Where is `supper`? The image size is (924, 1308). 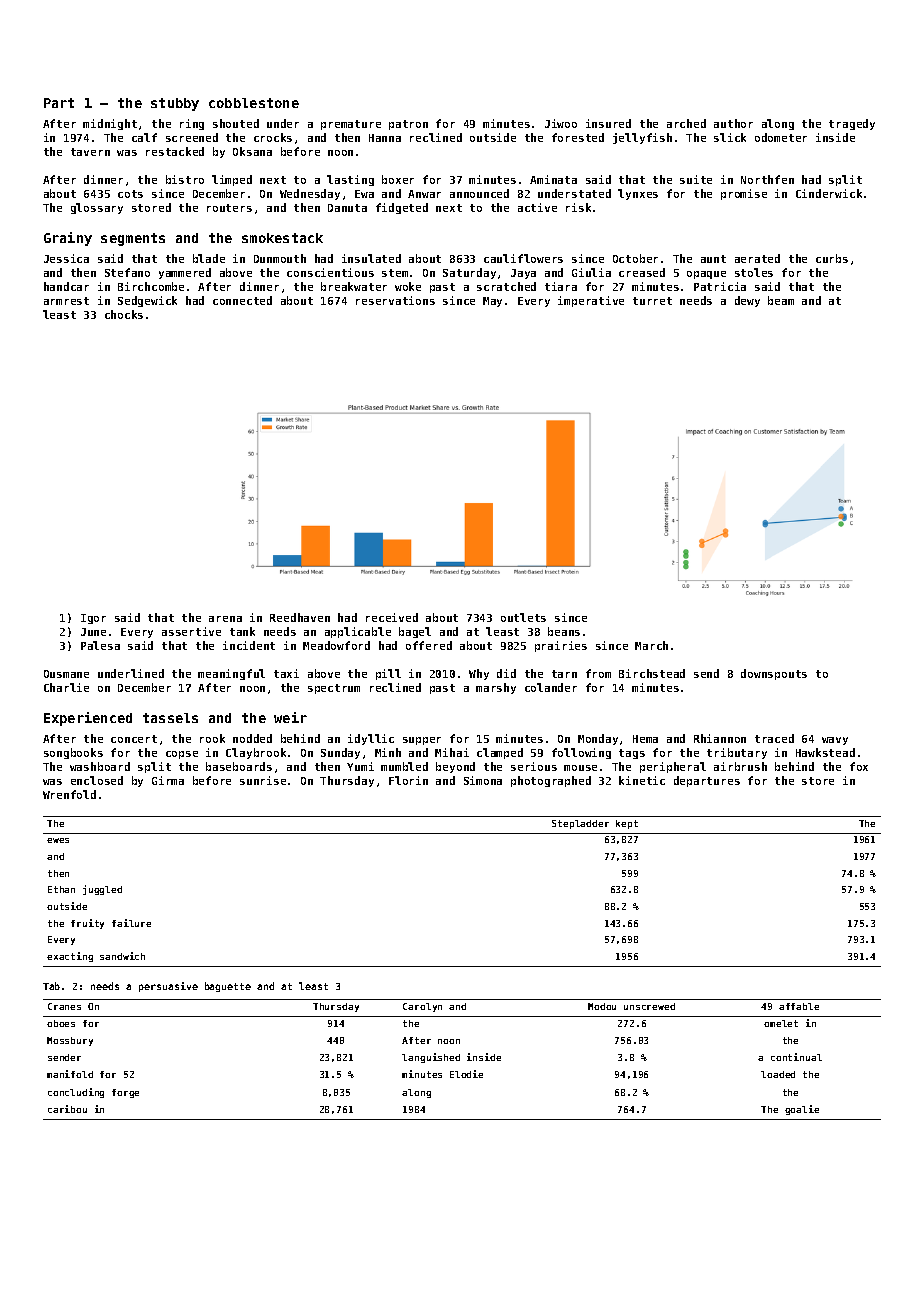 supper is located at coordinates (422, 741).
